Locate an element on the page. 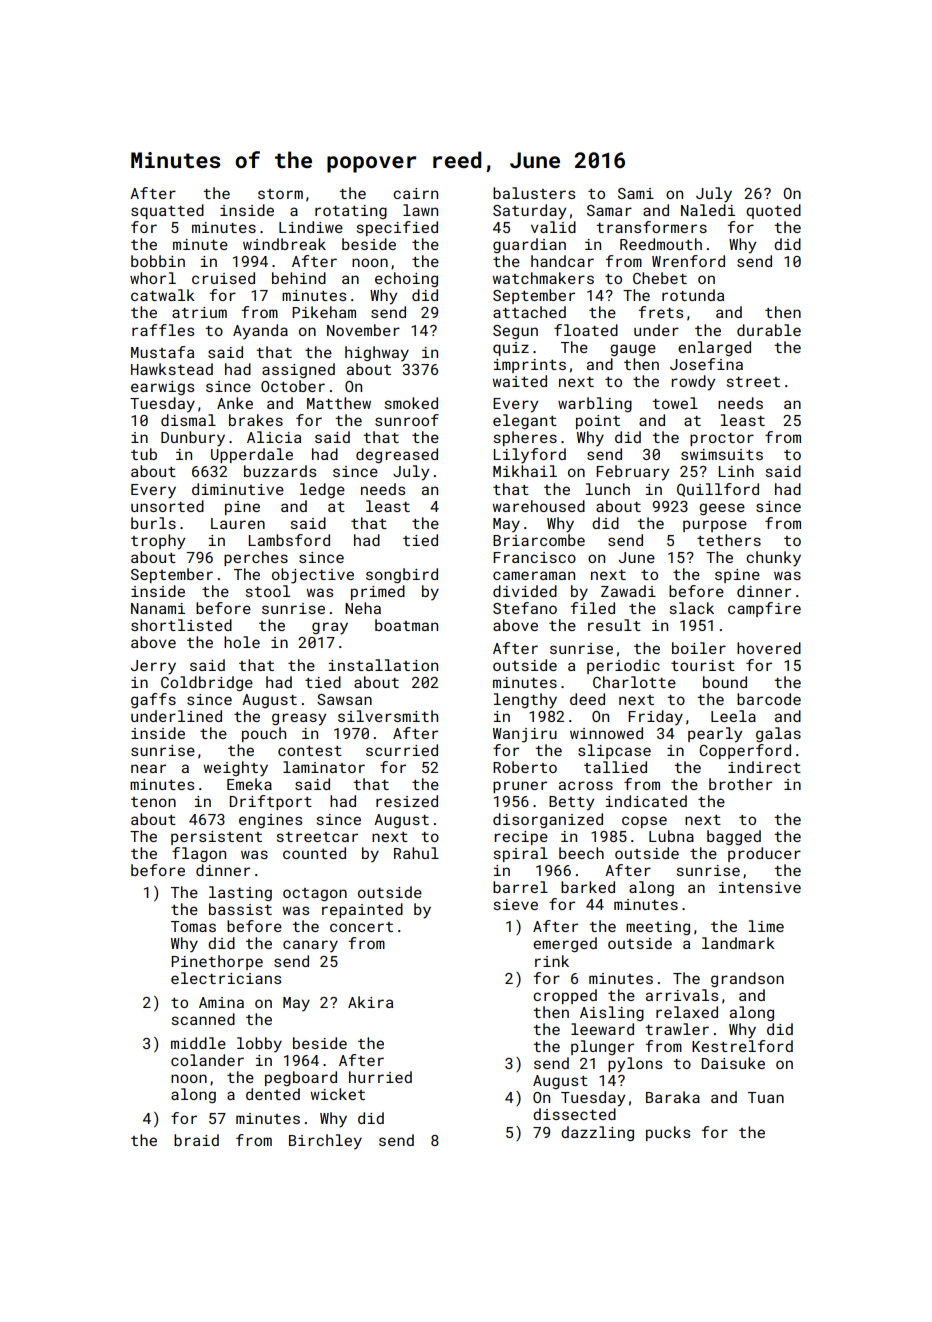  spheres is located at coordinates (525, 438).
